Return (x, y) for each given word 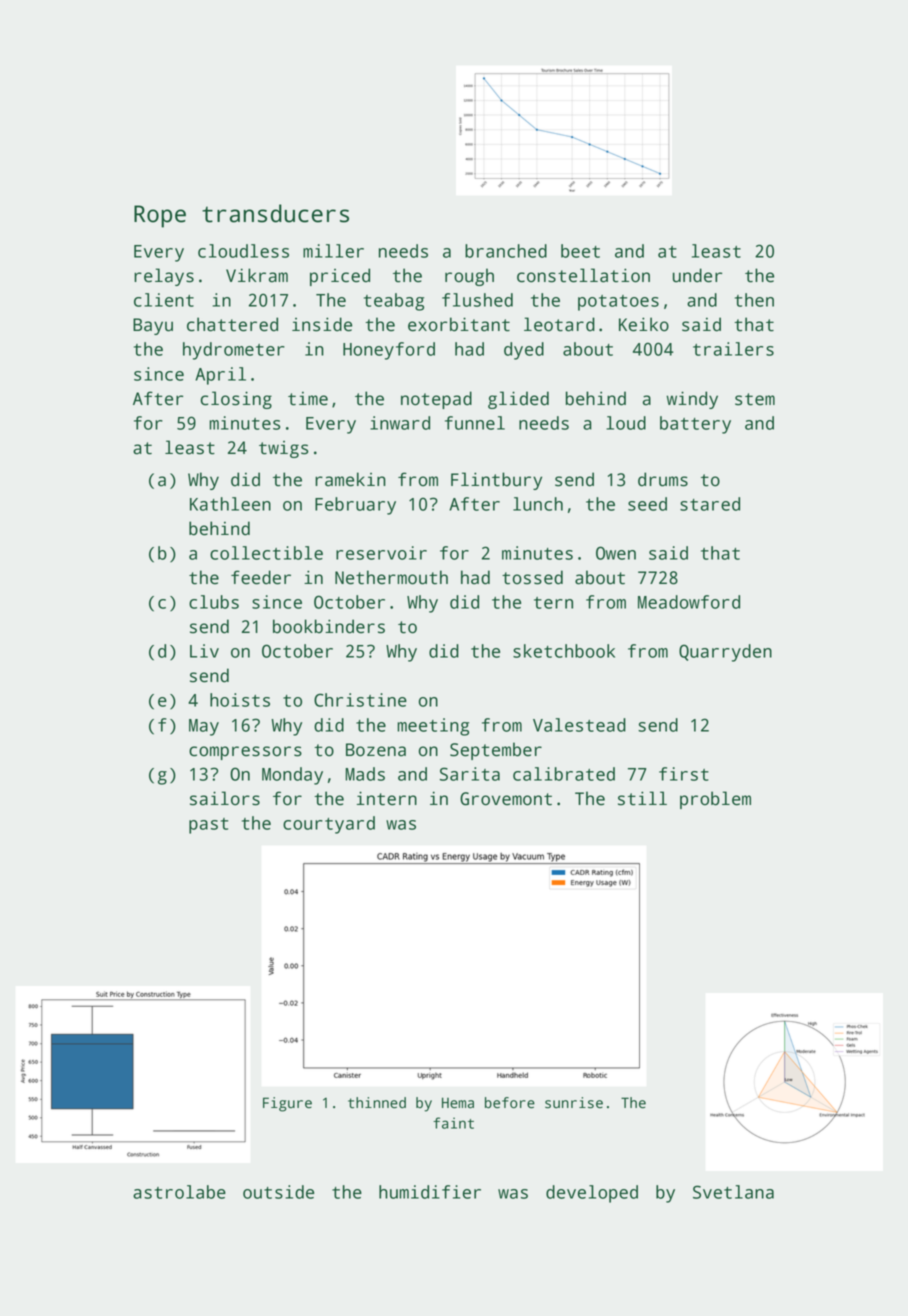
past (208, 826)
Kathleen (230, 504)
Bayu (153, 326)
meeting (433, 727)
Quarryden (725, 653)
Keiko (644, 324)
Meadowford (689, 602)
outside (278, 1192)
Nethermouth (391, 577)
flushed (477, 300)
